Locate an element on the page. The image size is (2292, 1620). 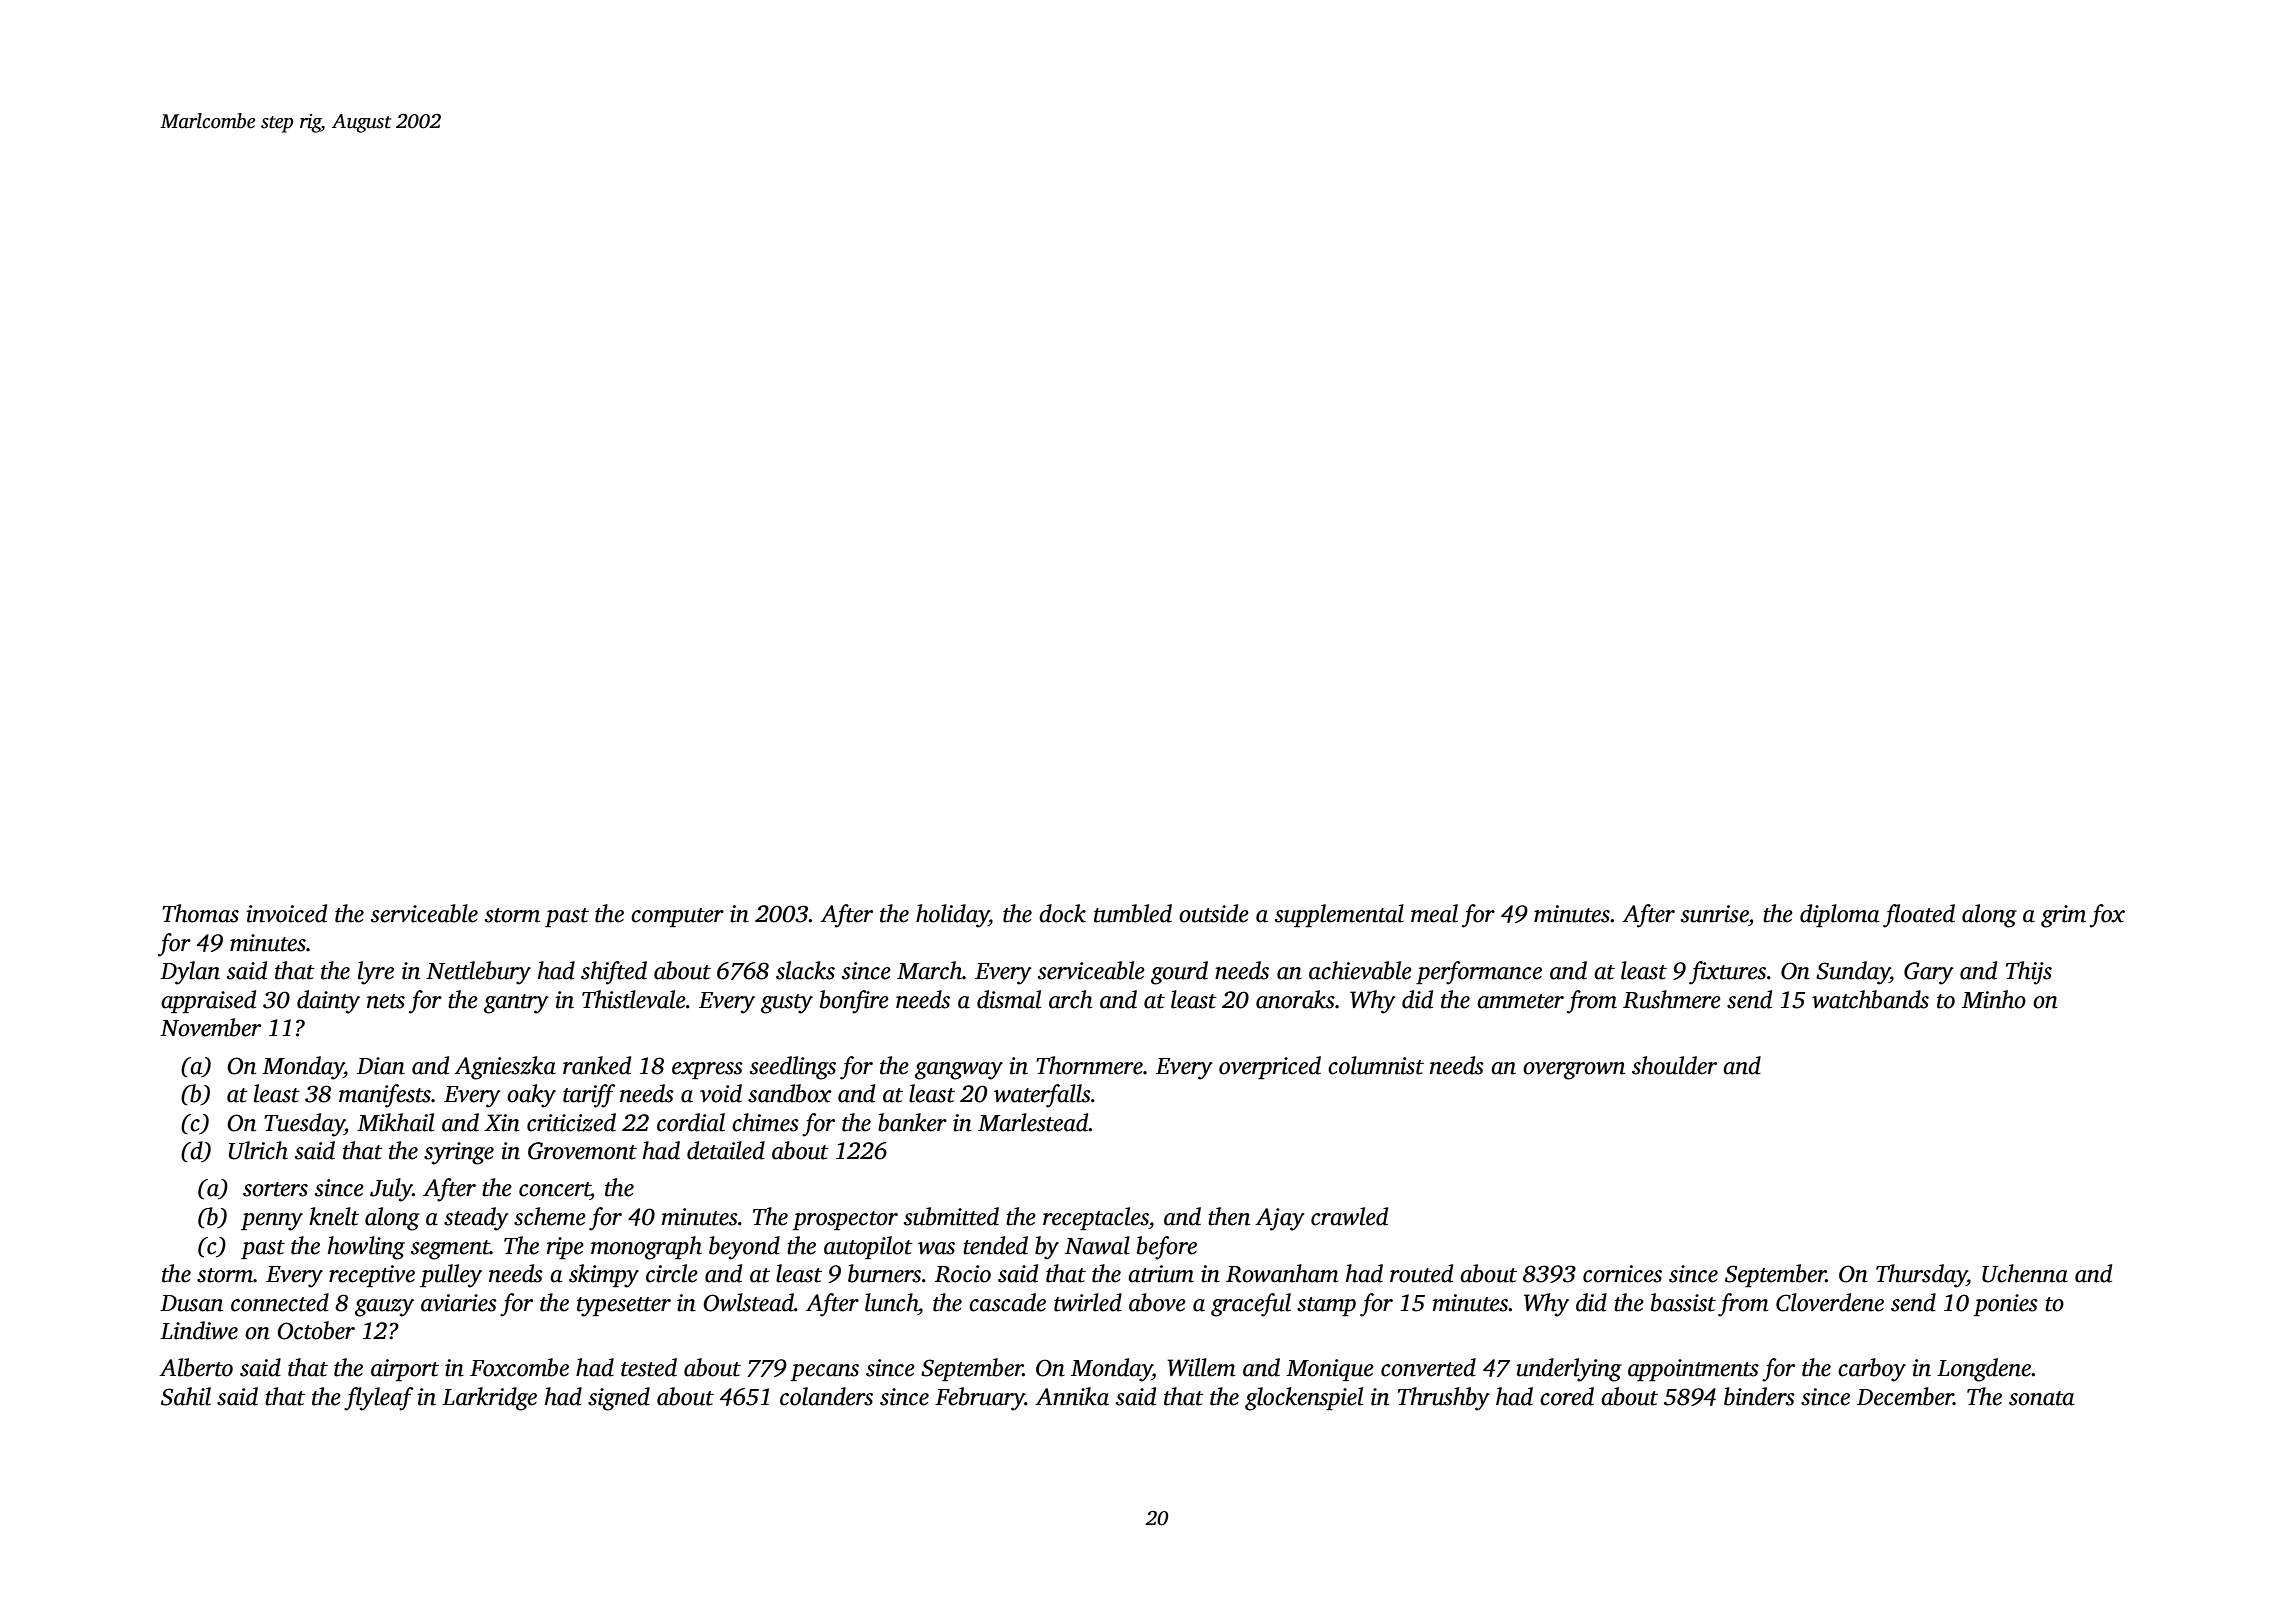
anoraks is located at coordinates (1295, 999).
